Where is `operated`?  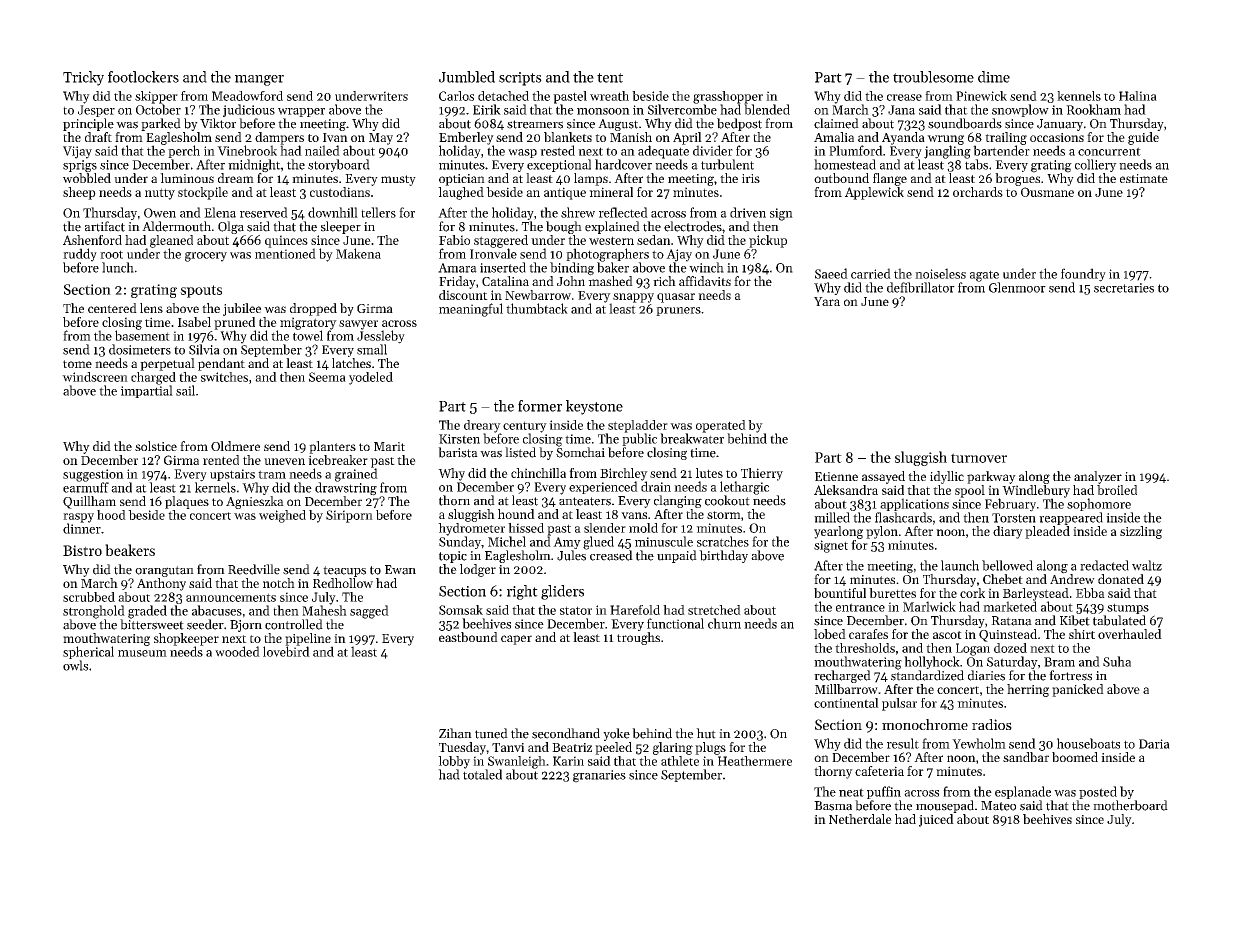 operated is located at coordinates (721, 426).
